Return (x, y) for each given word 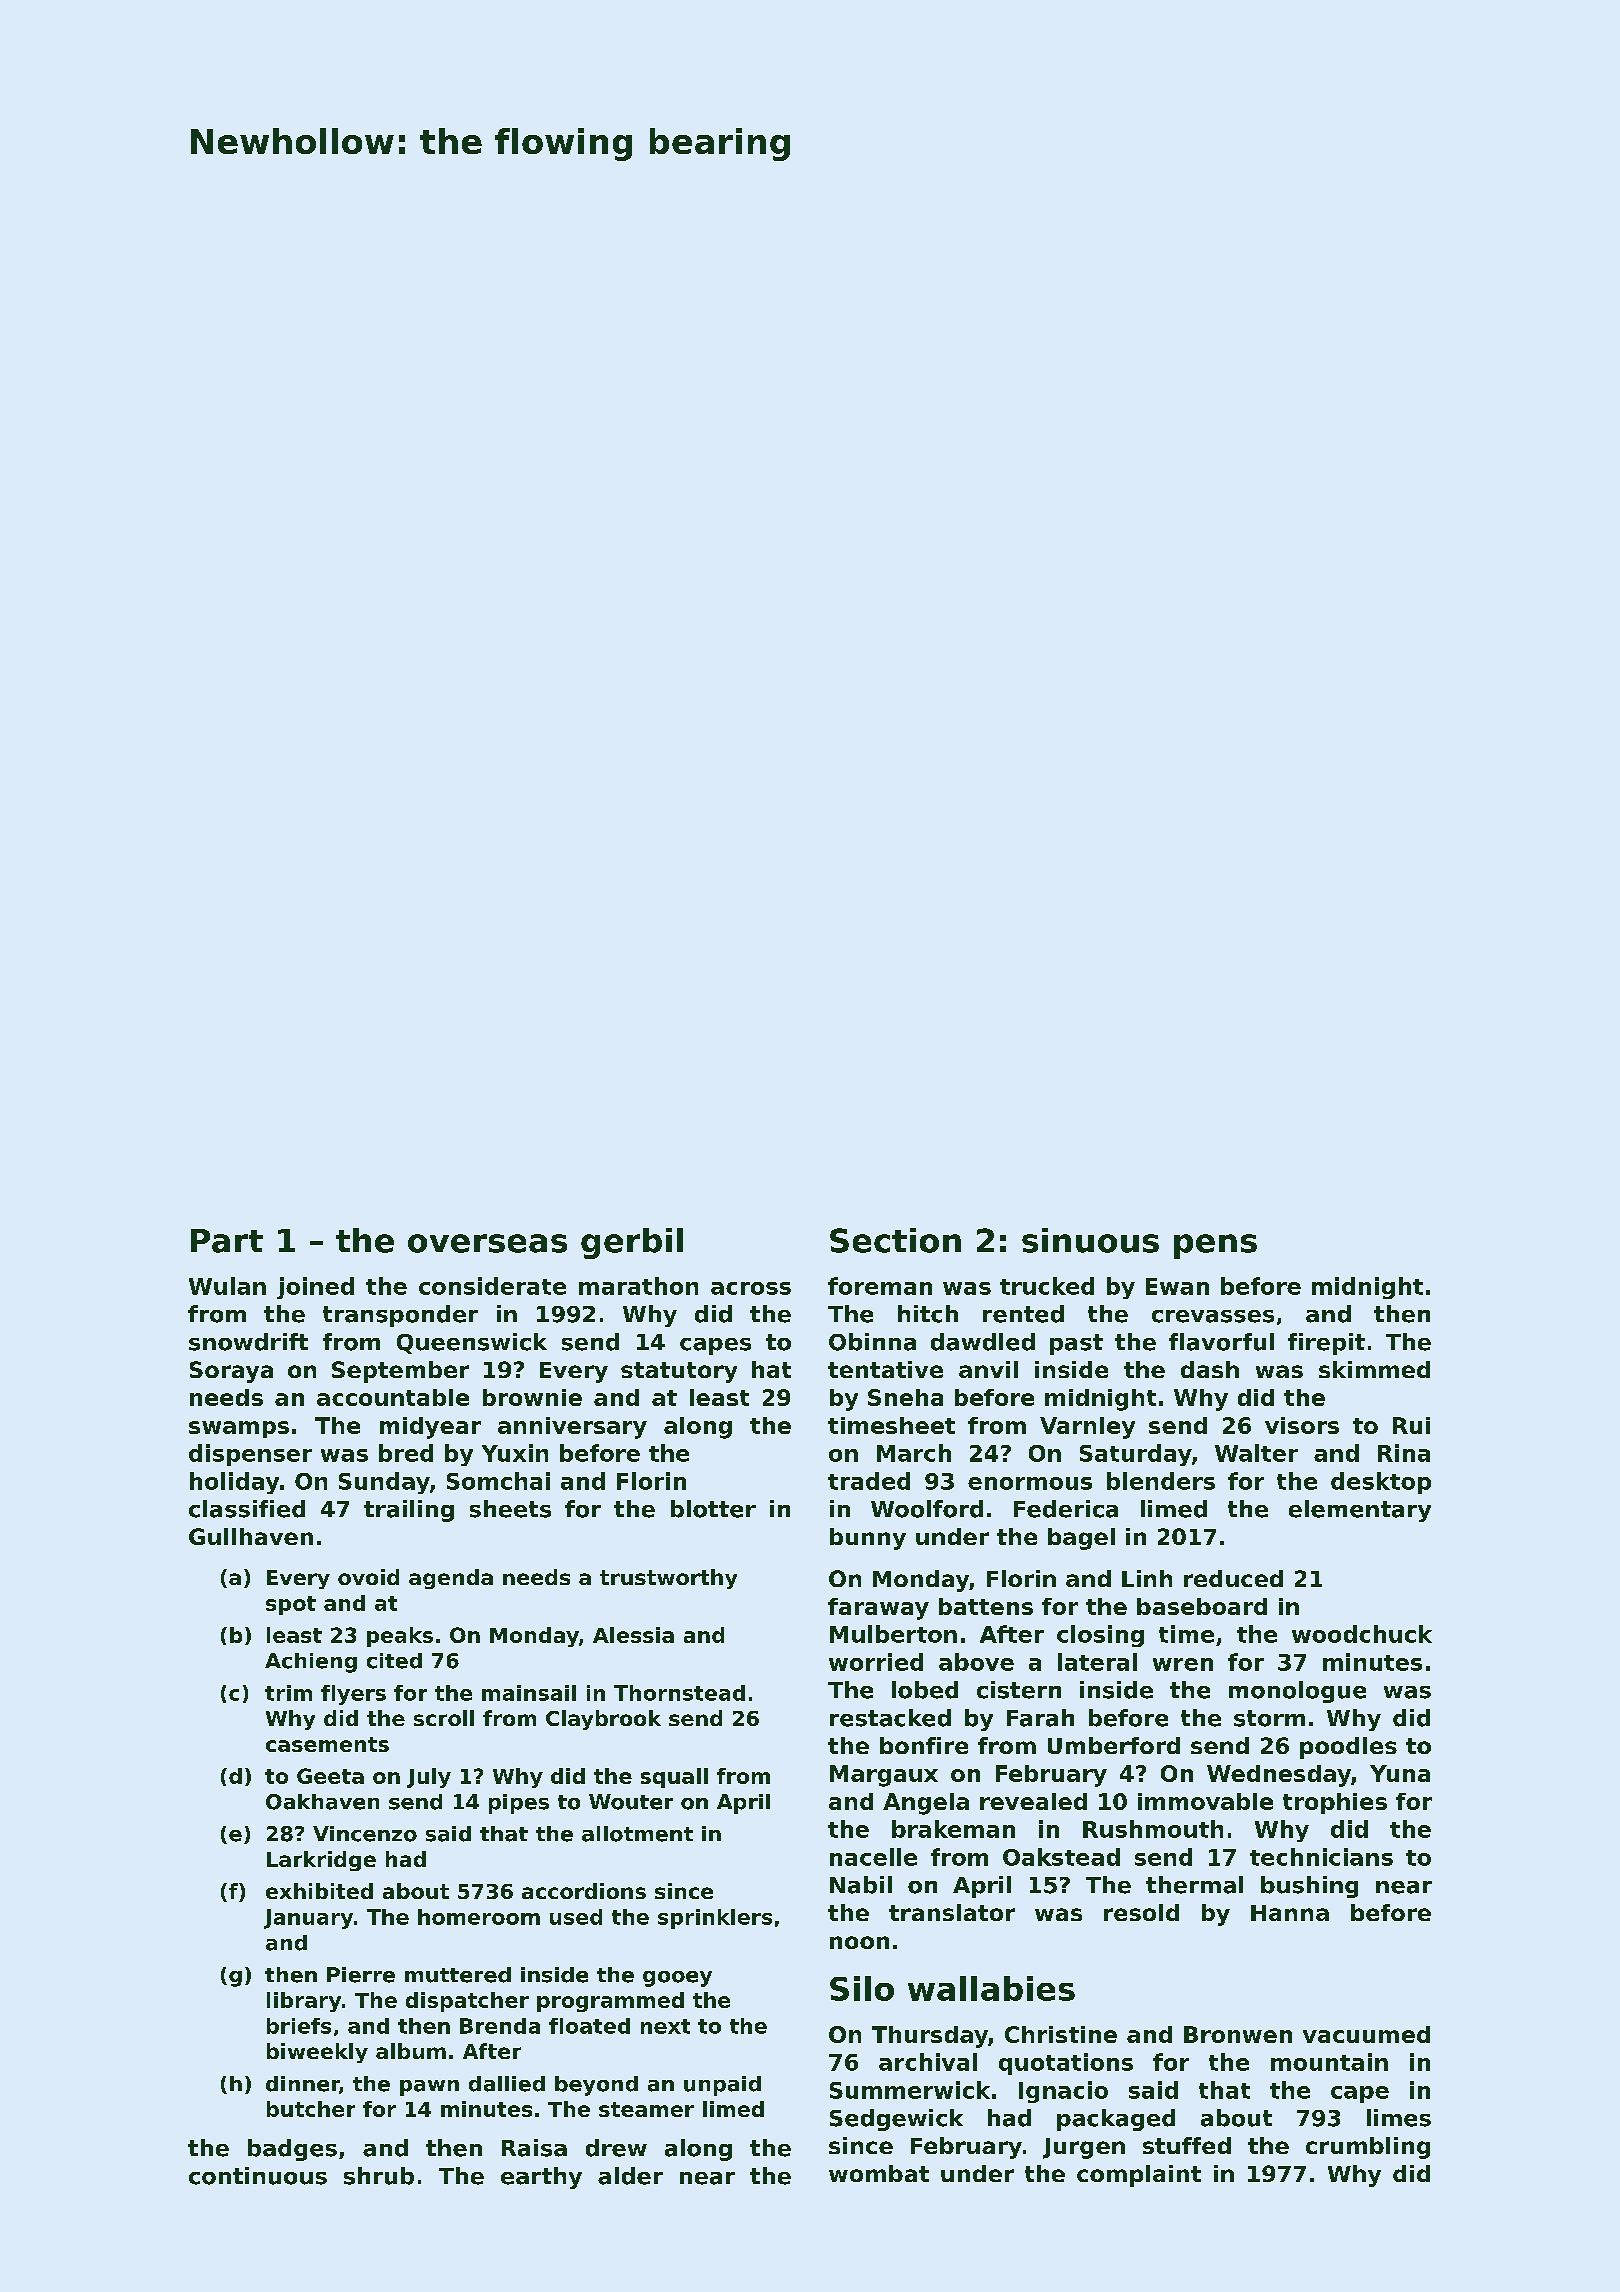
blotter (713, 1509)
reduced (1233, 1578)
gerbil (632, 1243)
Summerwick (910, 2090)
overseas (487, 1243)
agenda (451, 1579)
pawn (429, 2088)
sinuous (1090, 1240)
